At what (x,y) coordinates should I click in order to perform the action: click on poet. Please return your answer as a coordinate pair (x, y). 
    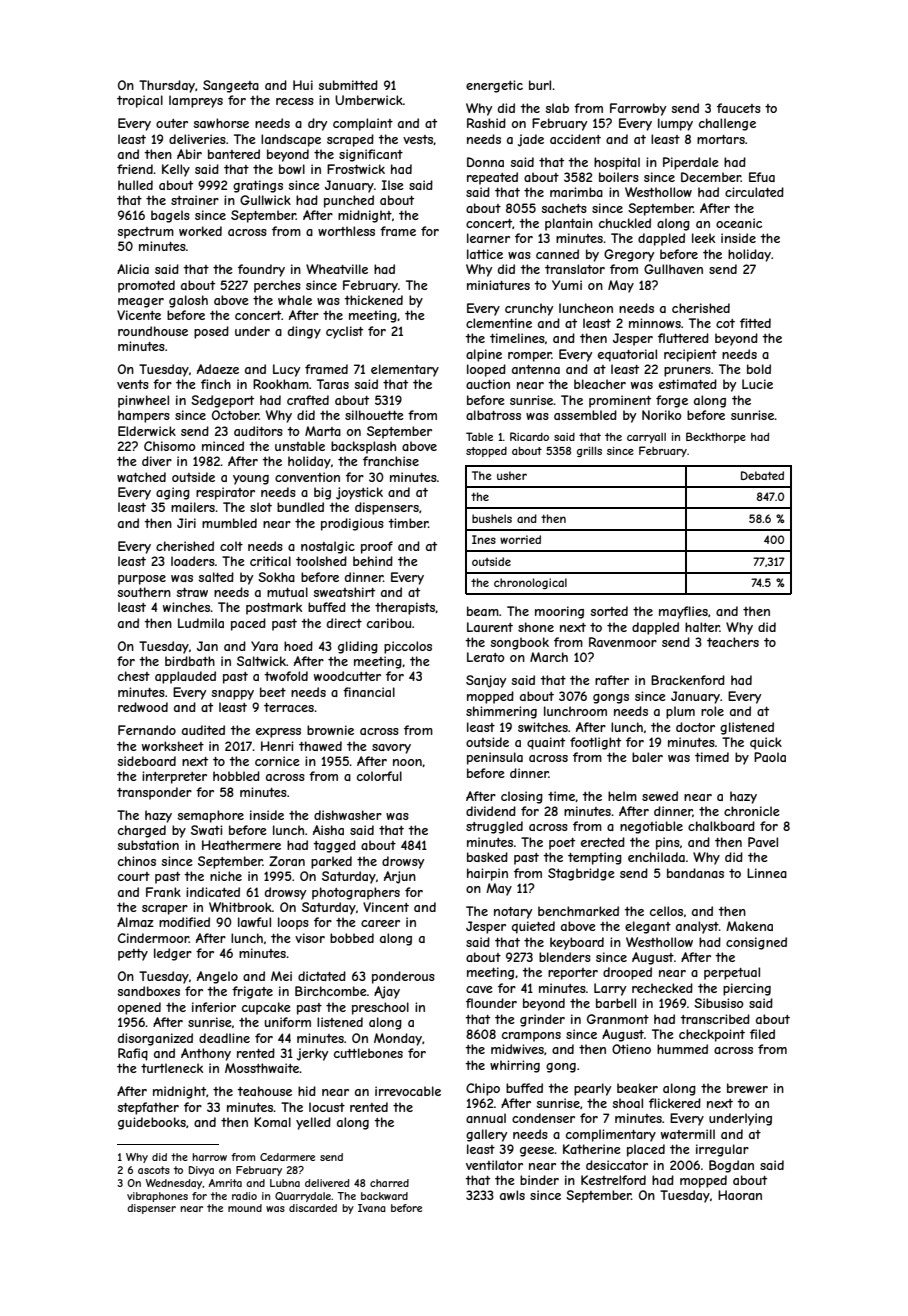
    Looking at the image, I should click on (562, 844).
